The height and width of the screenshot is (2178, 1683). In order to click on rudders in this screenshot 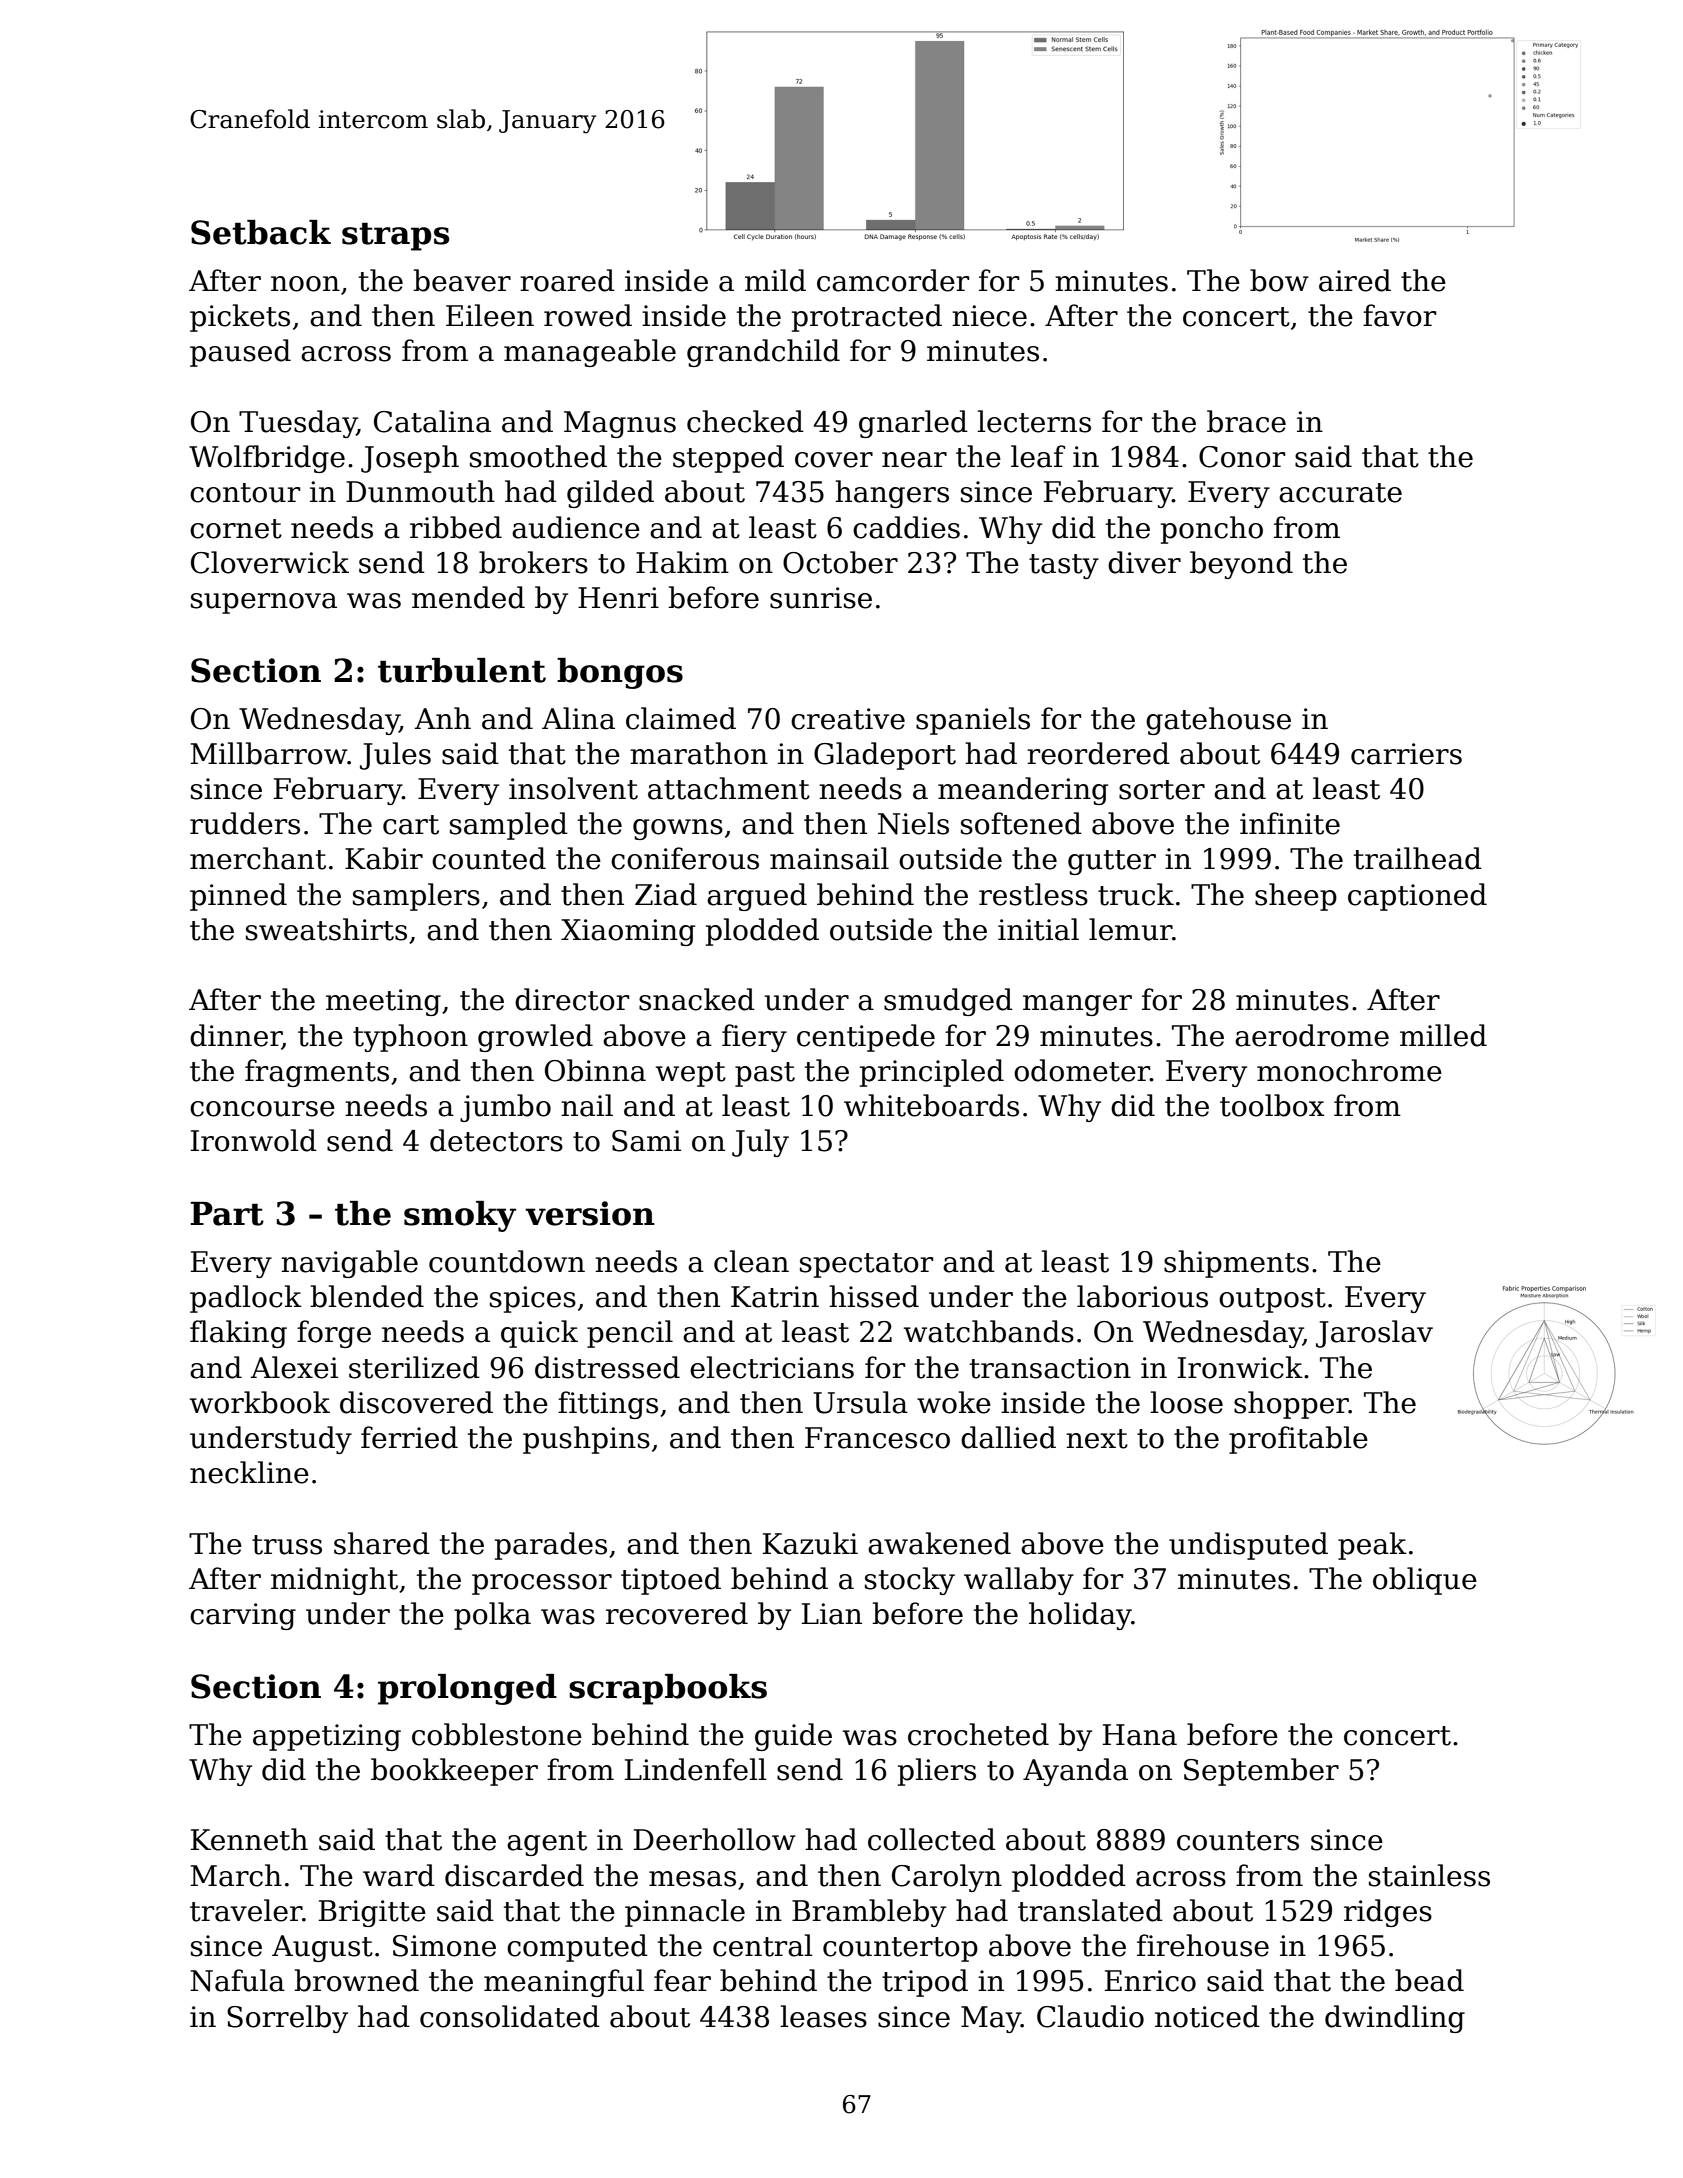, I will do `click(245, 823)`.
